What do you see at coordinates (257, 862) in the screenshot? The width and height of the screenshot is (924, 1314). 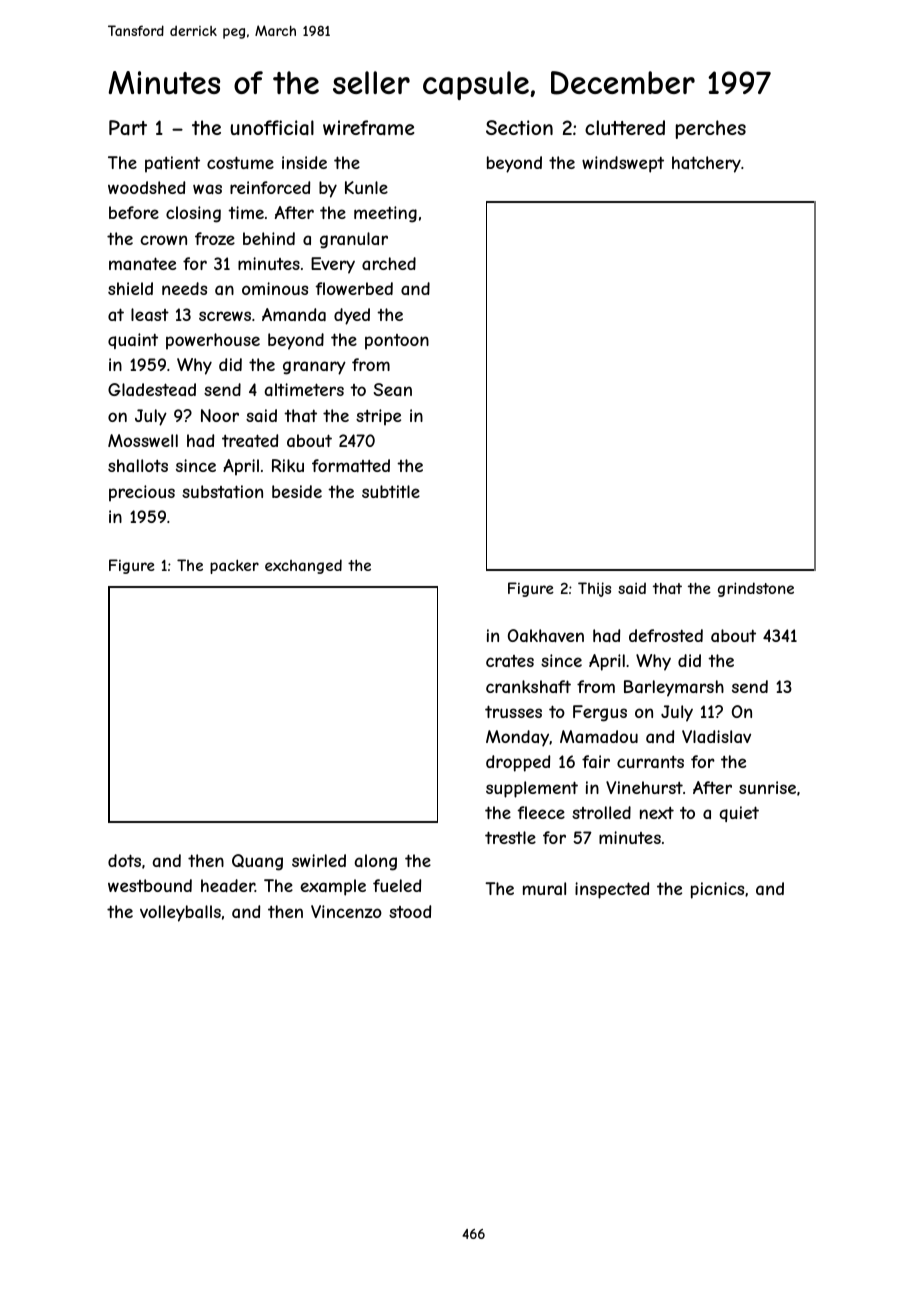 I see `Quang` at bounding box center [257, 862].
